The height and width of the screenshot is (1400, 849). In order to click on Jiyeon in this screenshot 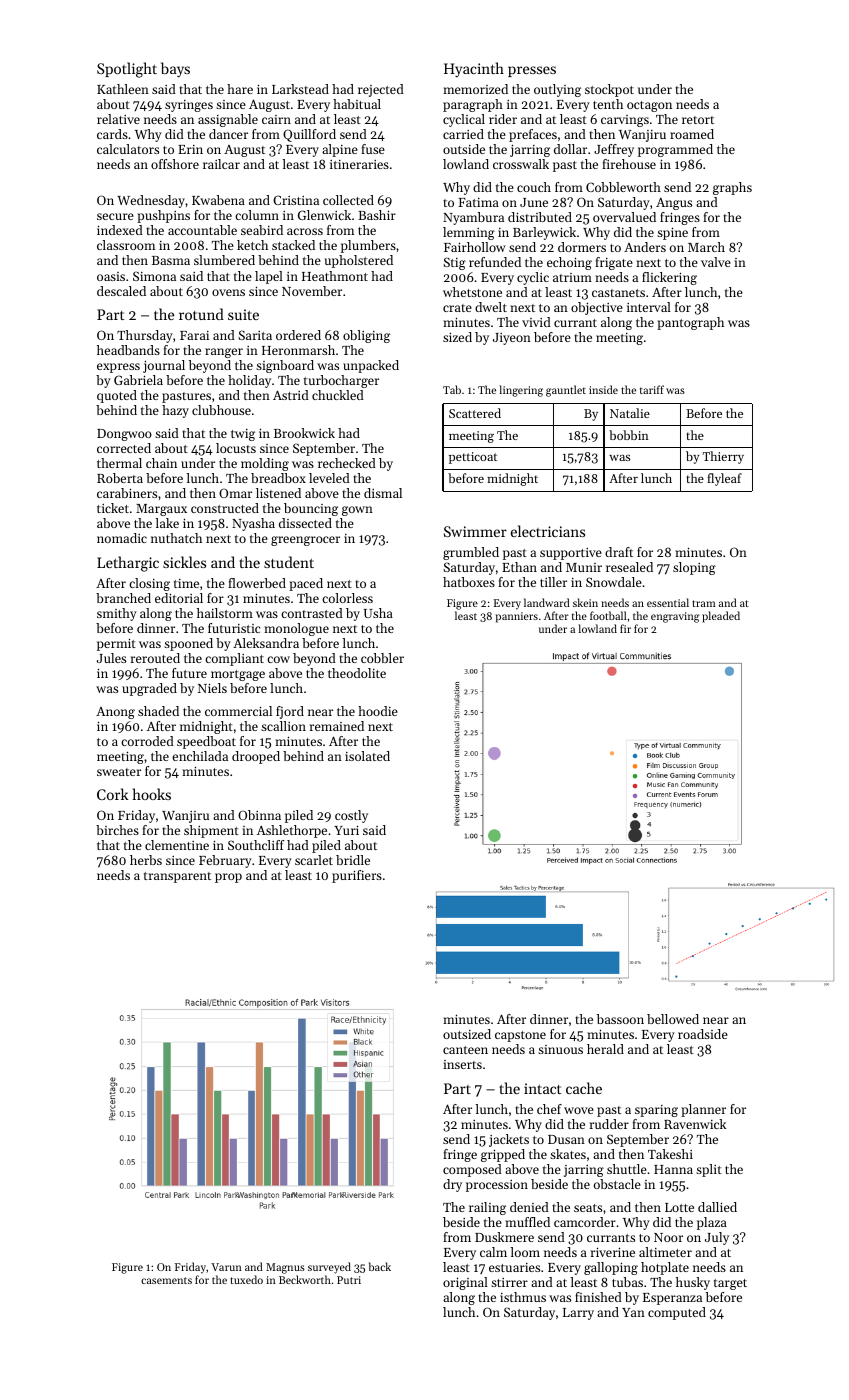, I will do `click(512, 339)`.
